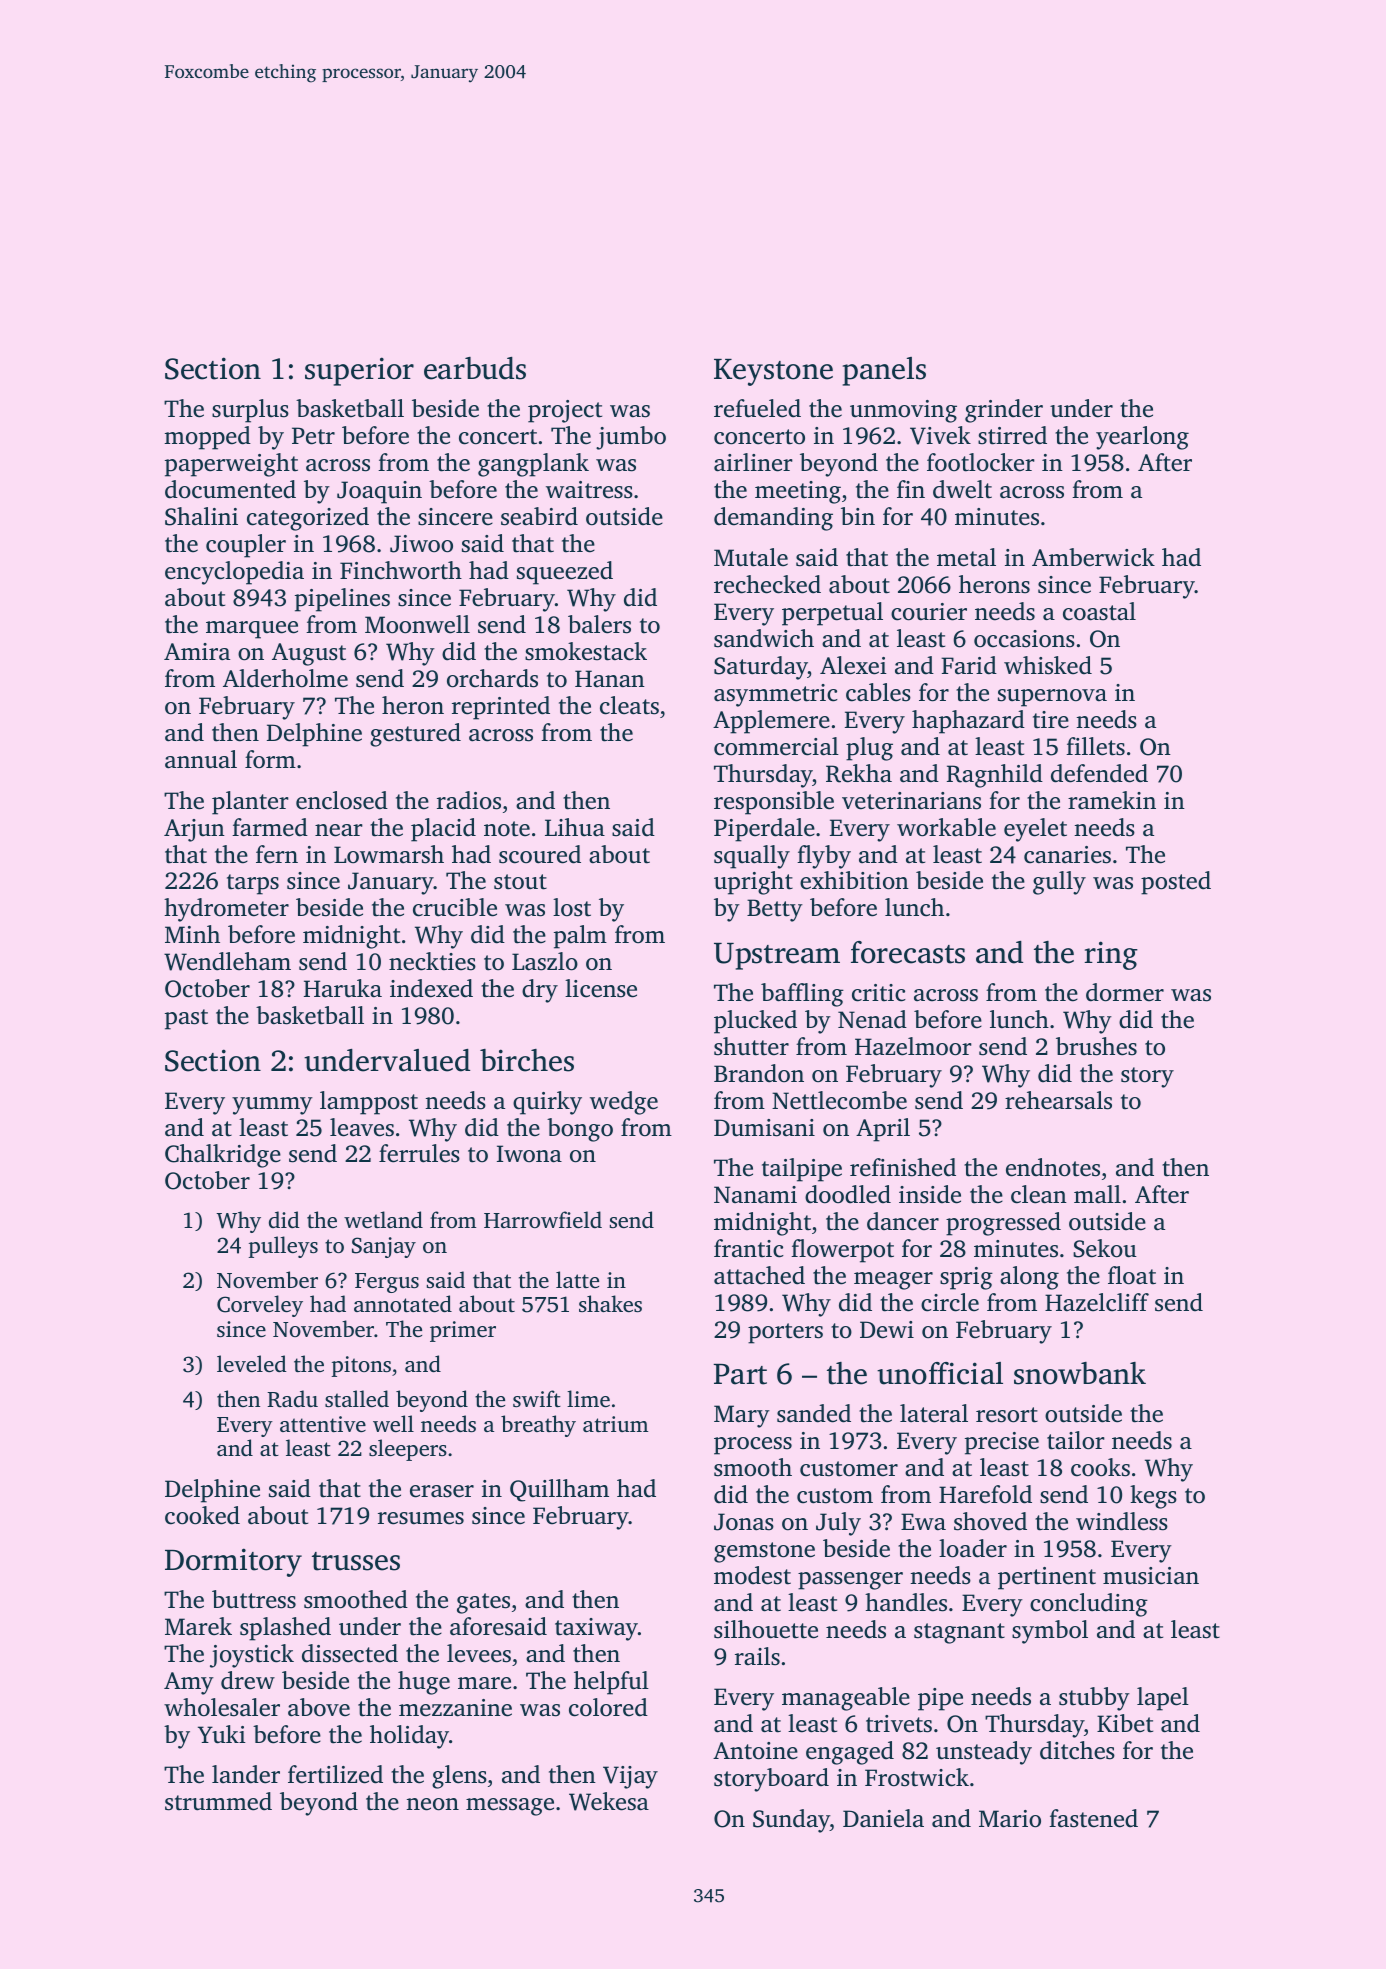 The image size is (1386, 1969). I want to click on message, so click(510, 1807).
